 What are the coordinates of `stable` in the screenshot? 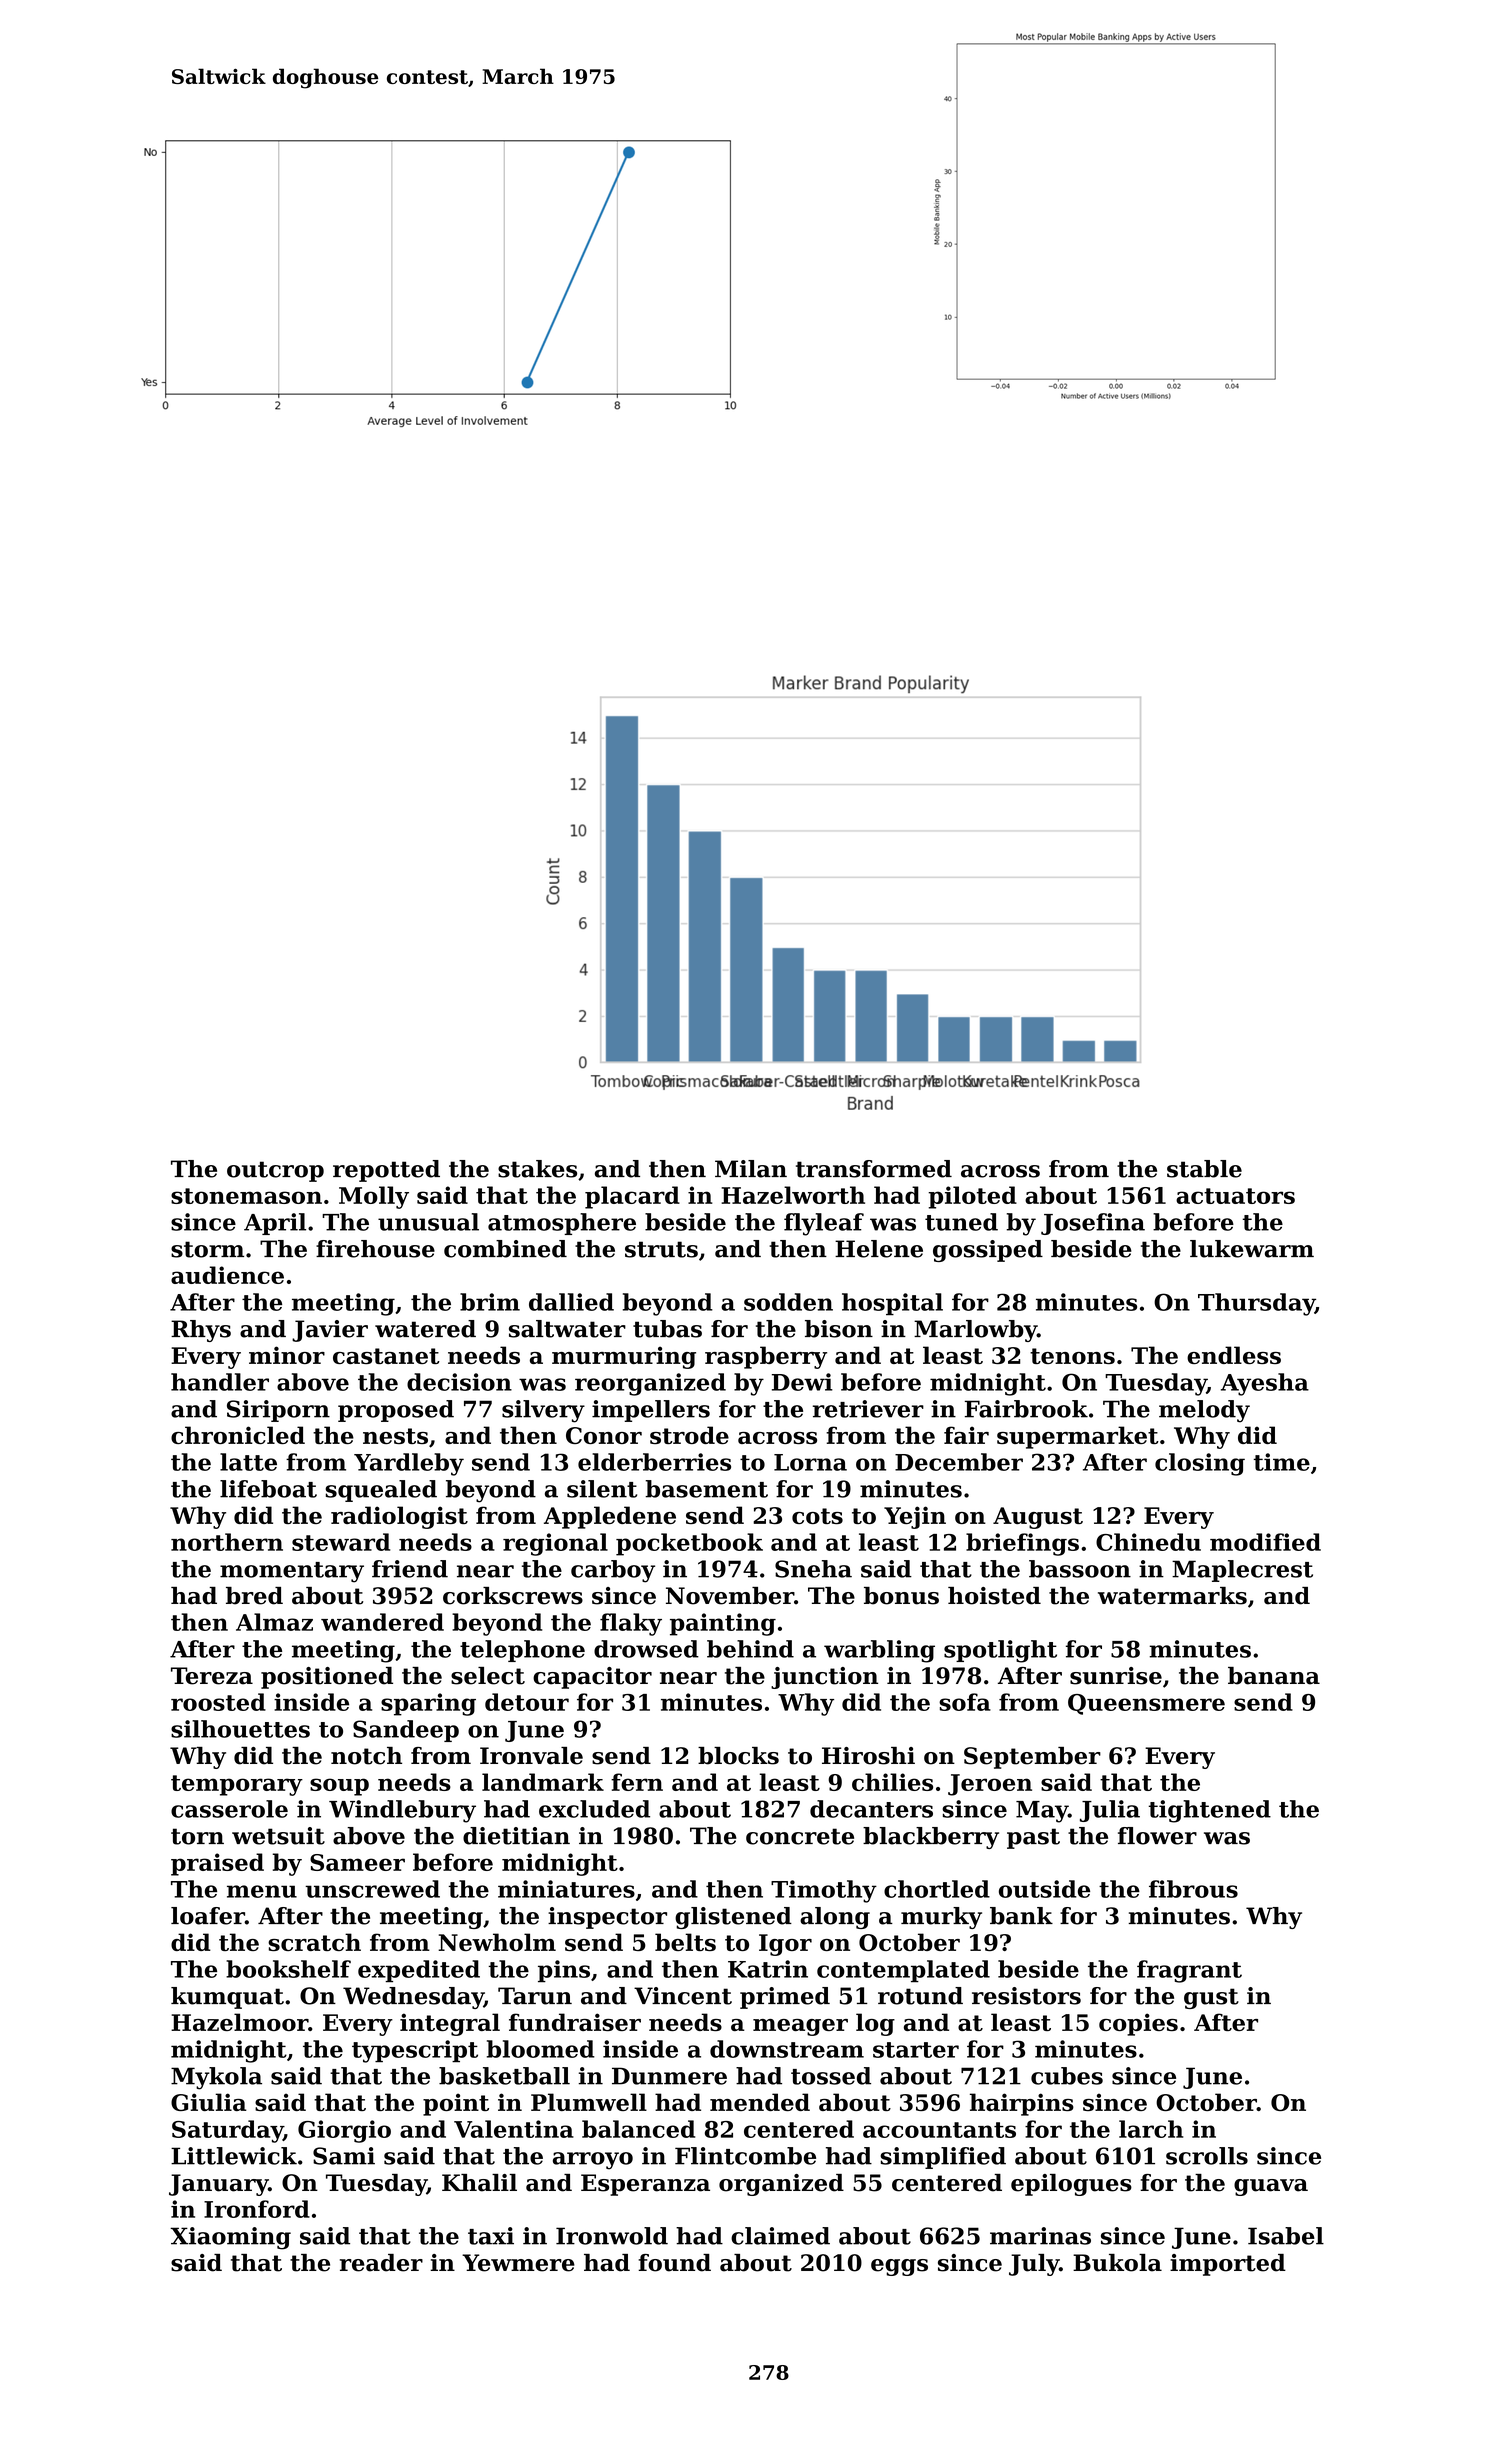 It's located at (1204, 1169).
